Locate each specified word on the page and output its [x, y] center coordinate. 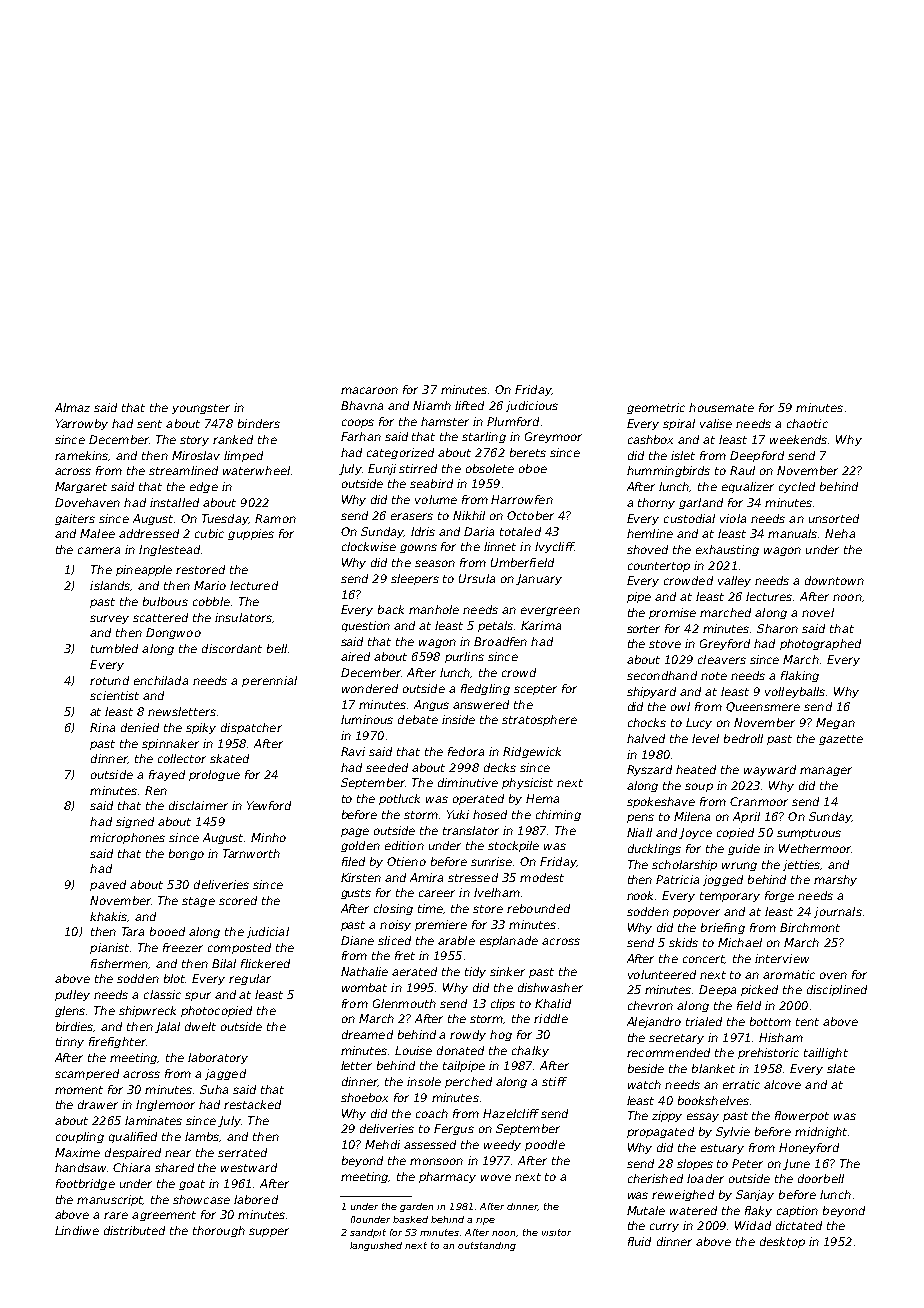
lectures [770, 596]
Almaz [72, 407]
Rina [102, 727]
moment [79, 1090]
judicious [532, 406]
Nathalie [364, 971]
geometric [656, 408]
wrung [739, 866]
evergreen [550, 611]
